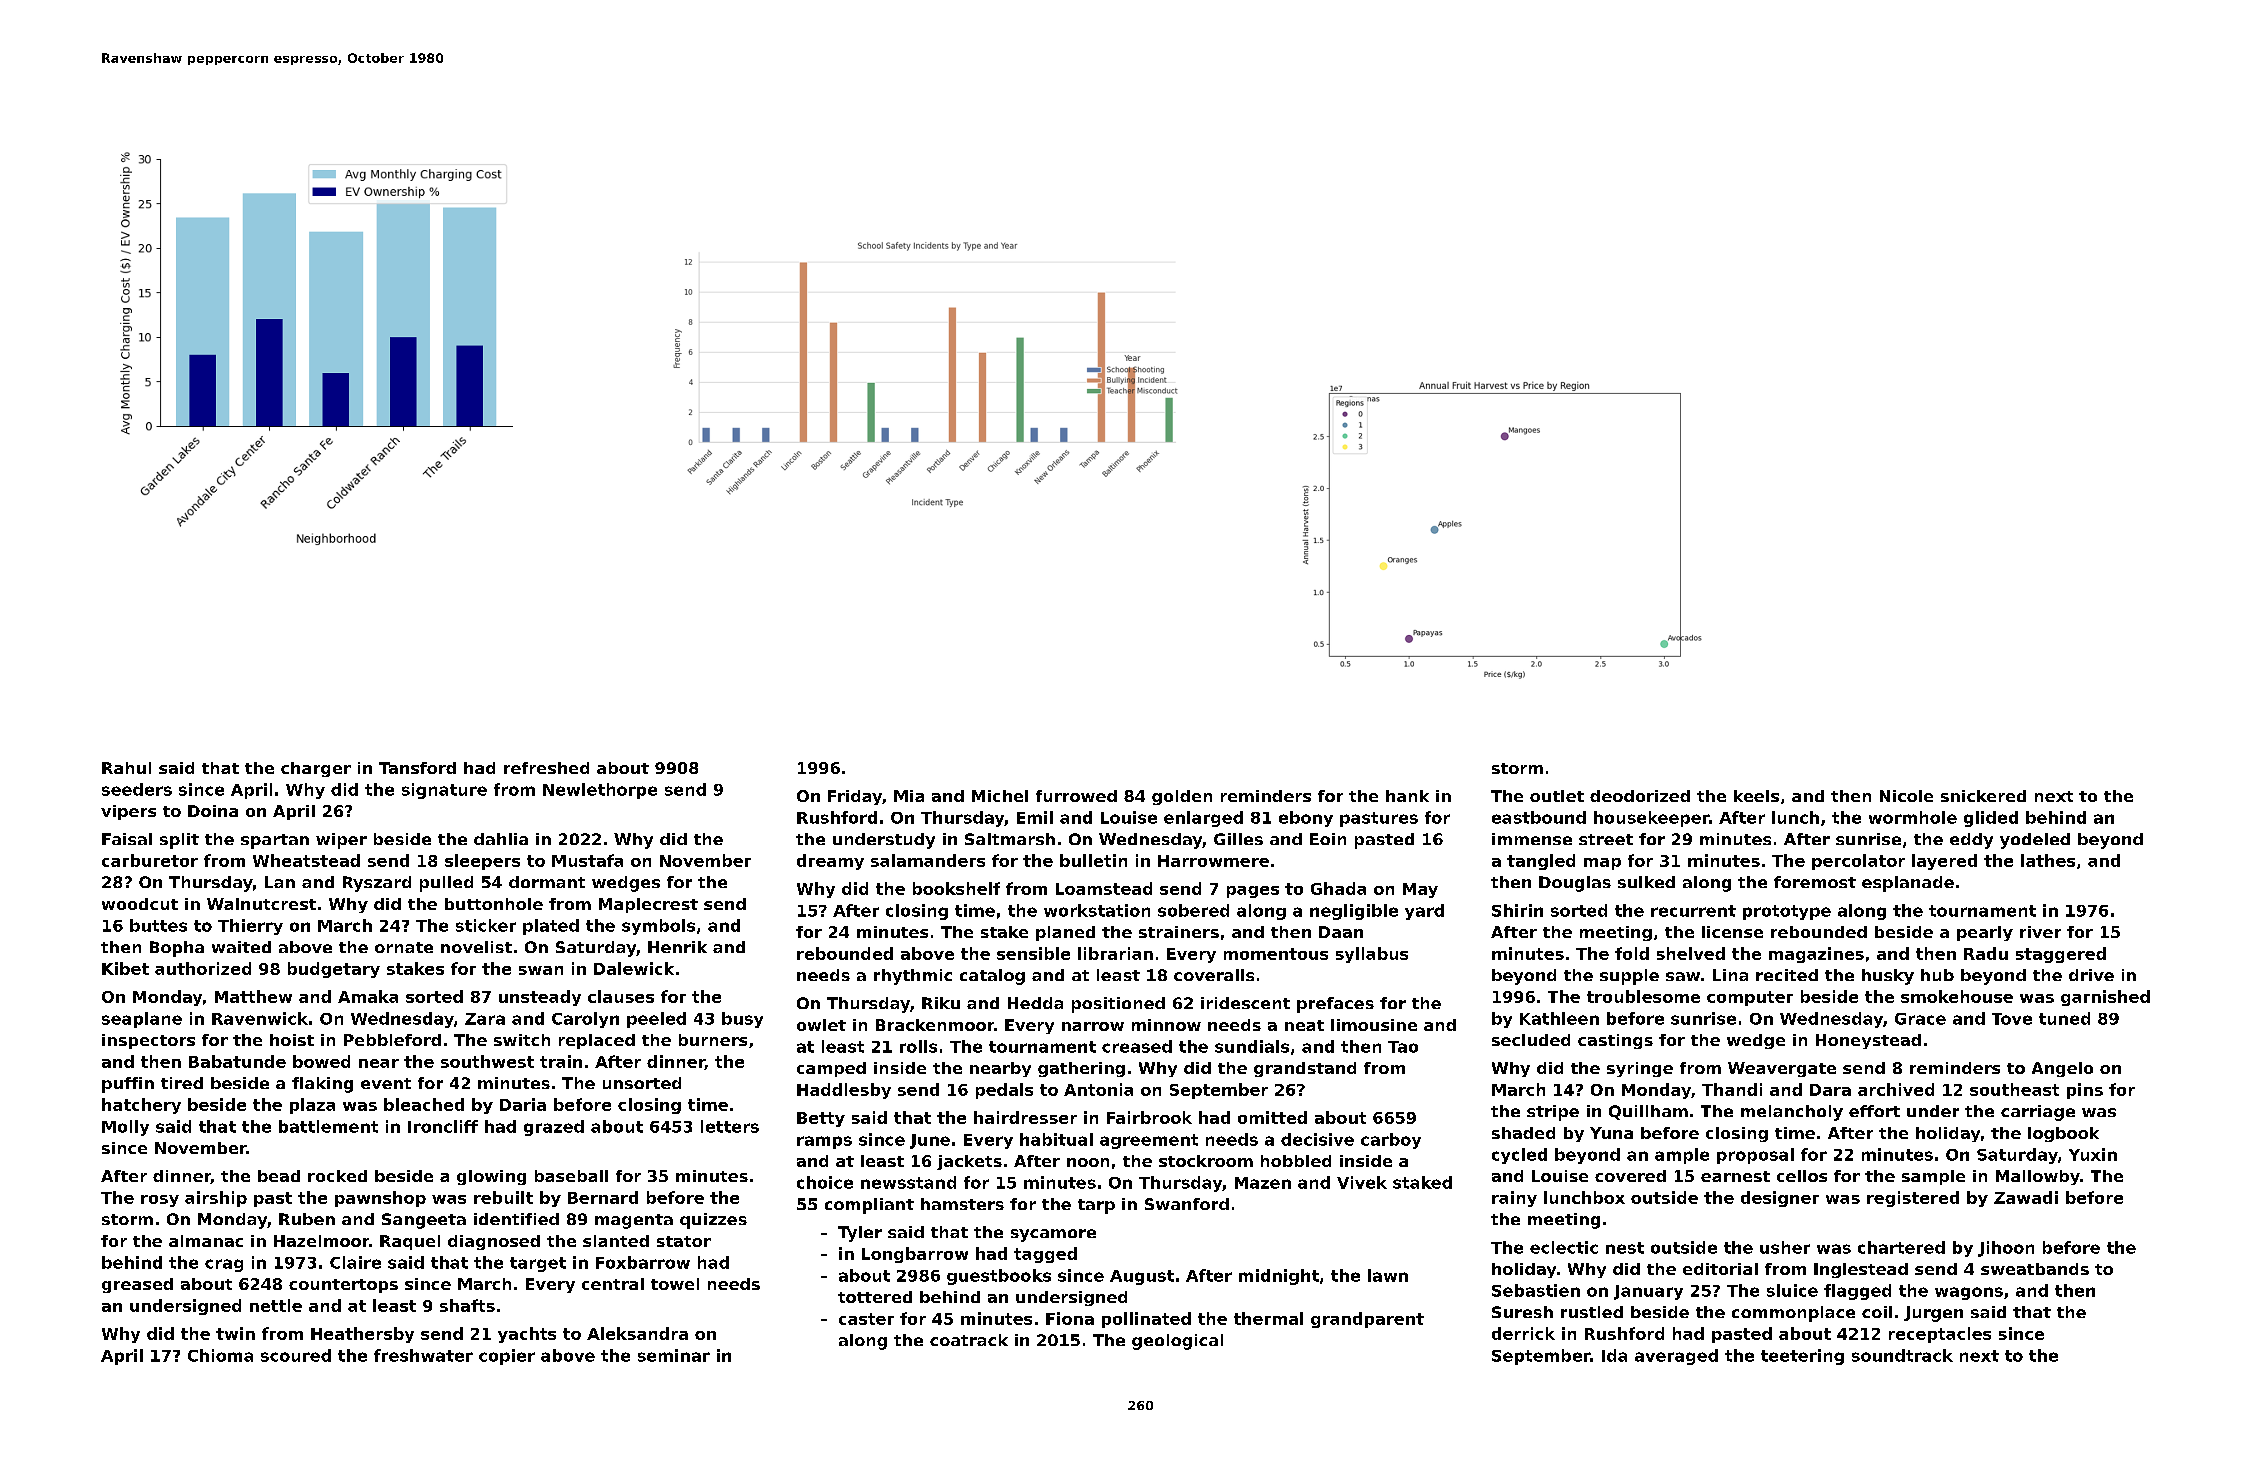 The width and height of the image is (2255, 1459). What do you see at coordinates (2035, 841) in the image?
I see `yodeled` at bounding box center [2035, 841].
